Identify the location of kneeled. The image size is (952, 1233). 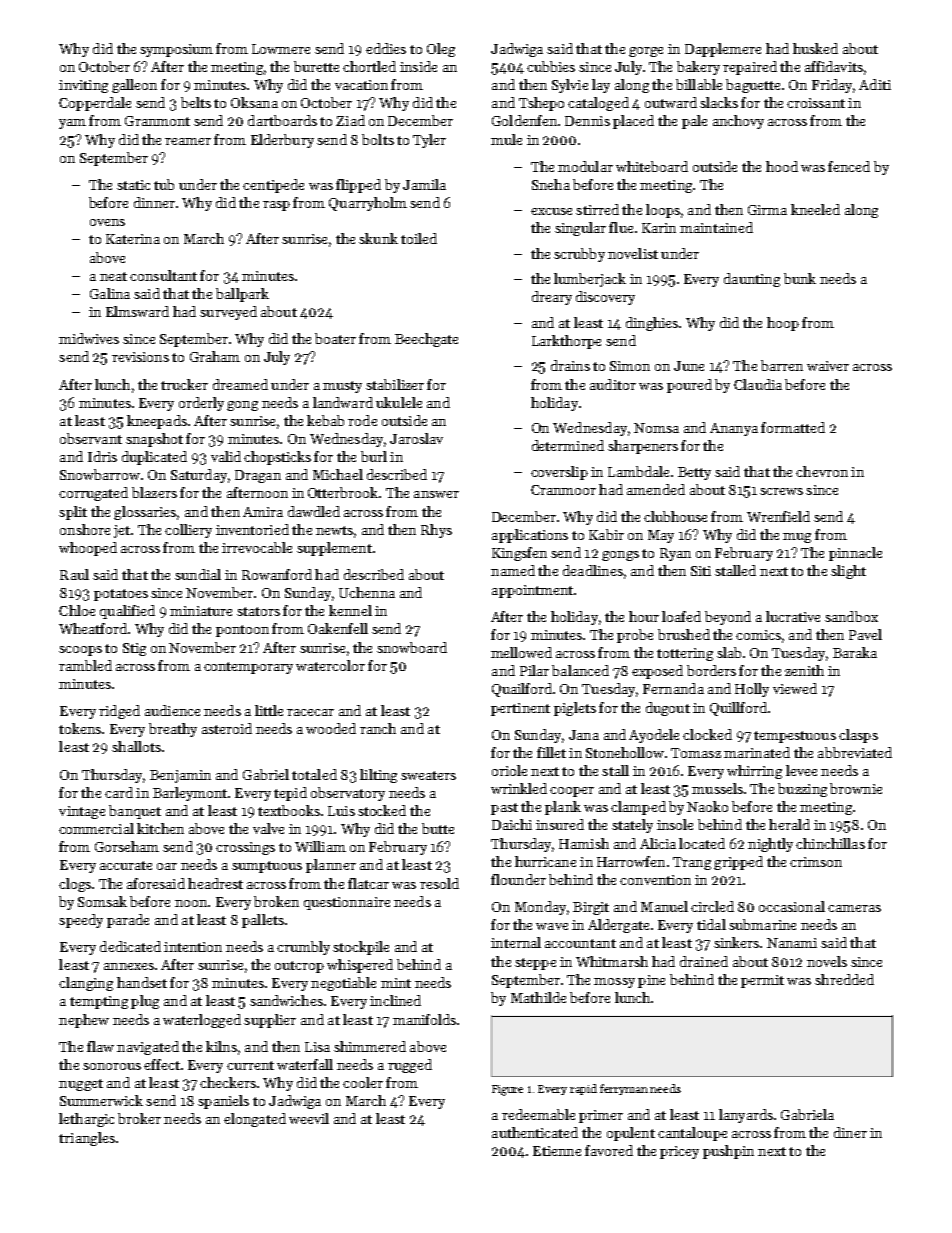
(815, 209).
